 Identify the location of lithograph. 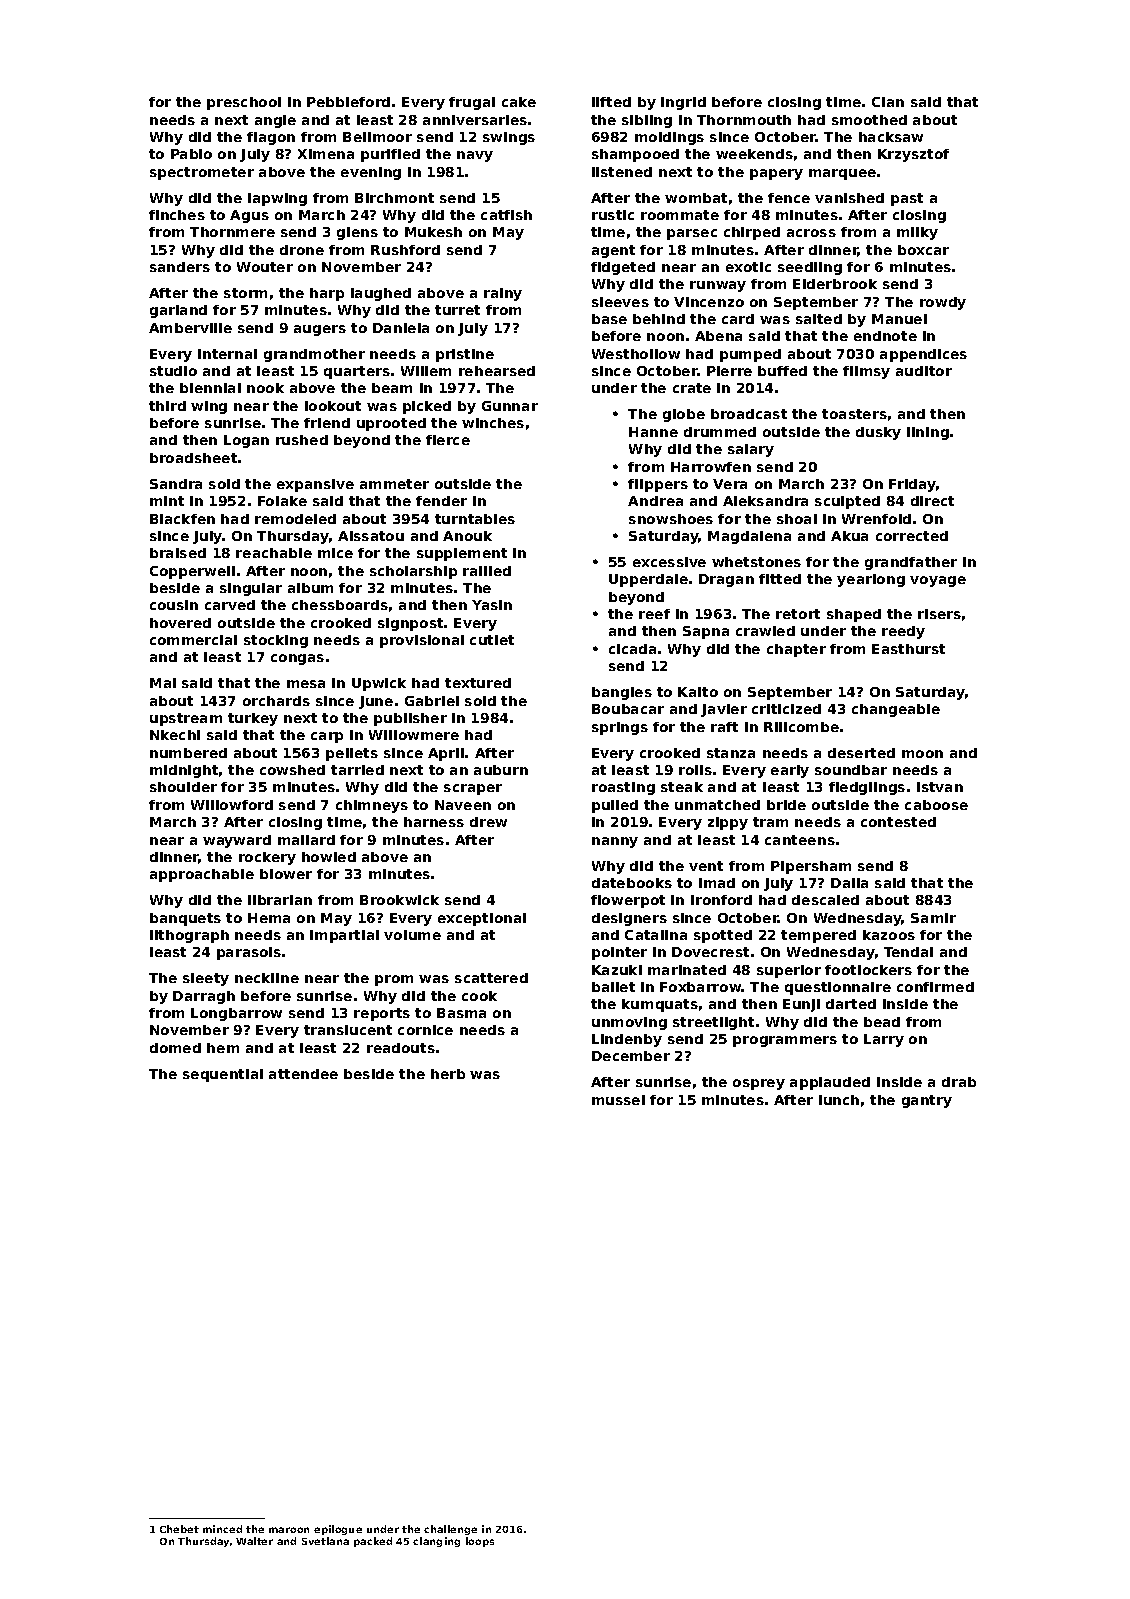
(189, 936).
